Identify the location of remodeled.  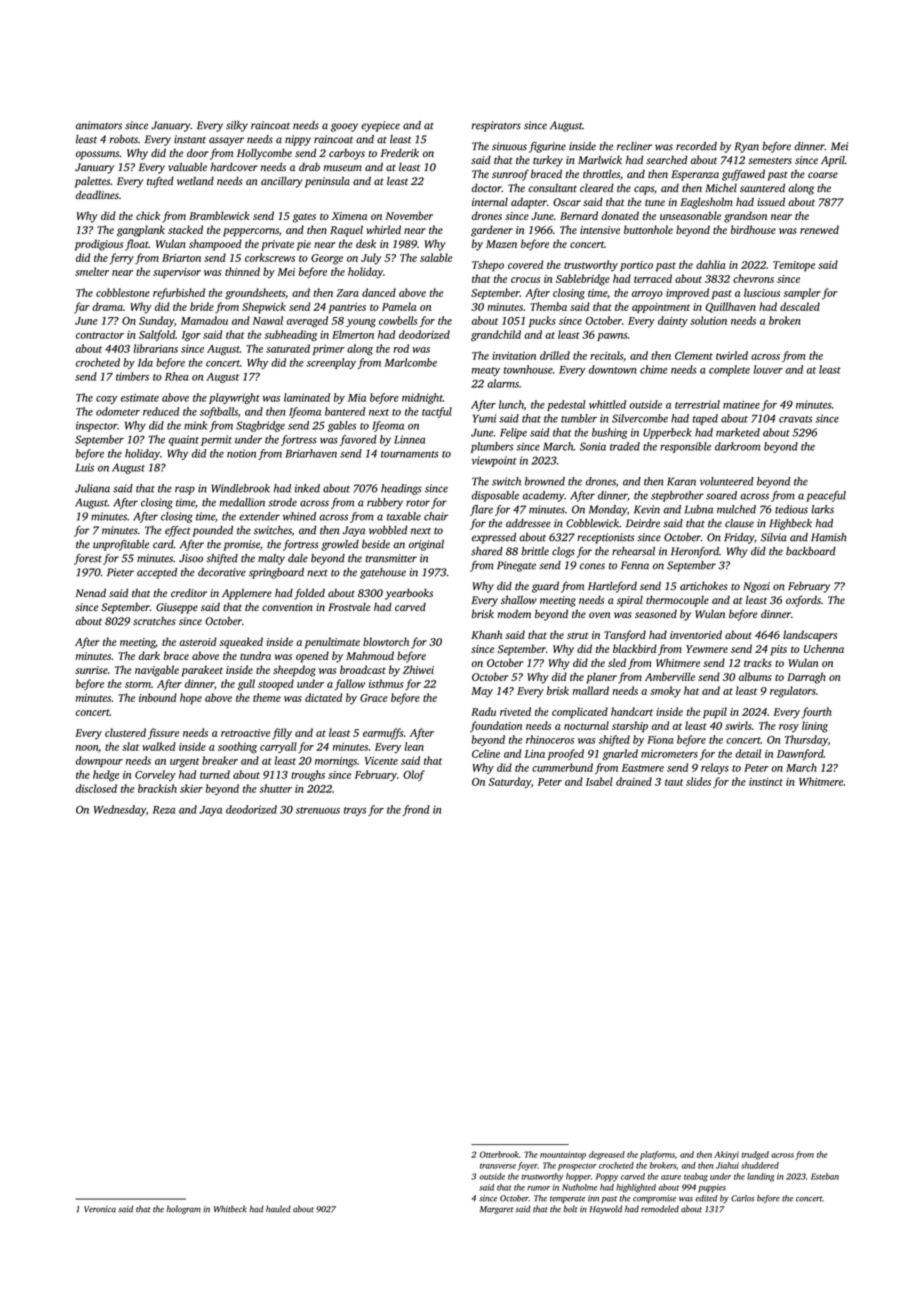
(660, 1209).
